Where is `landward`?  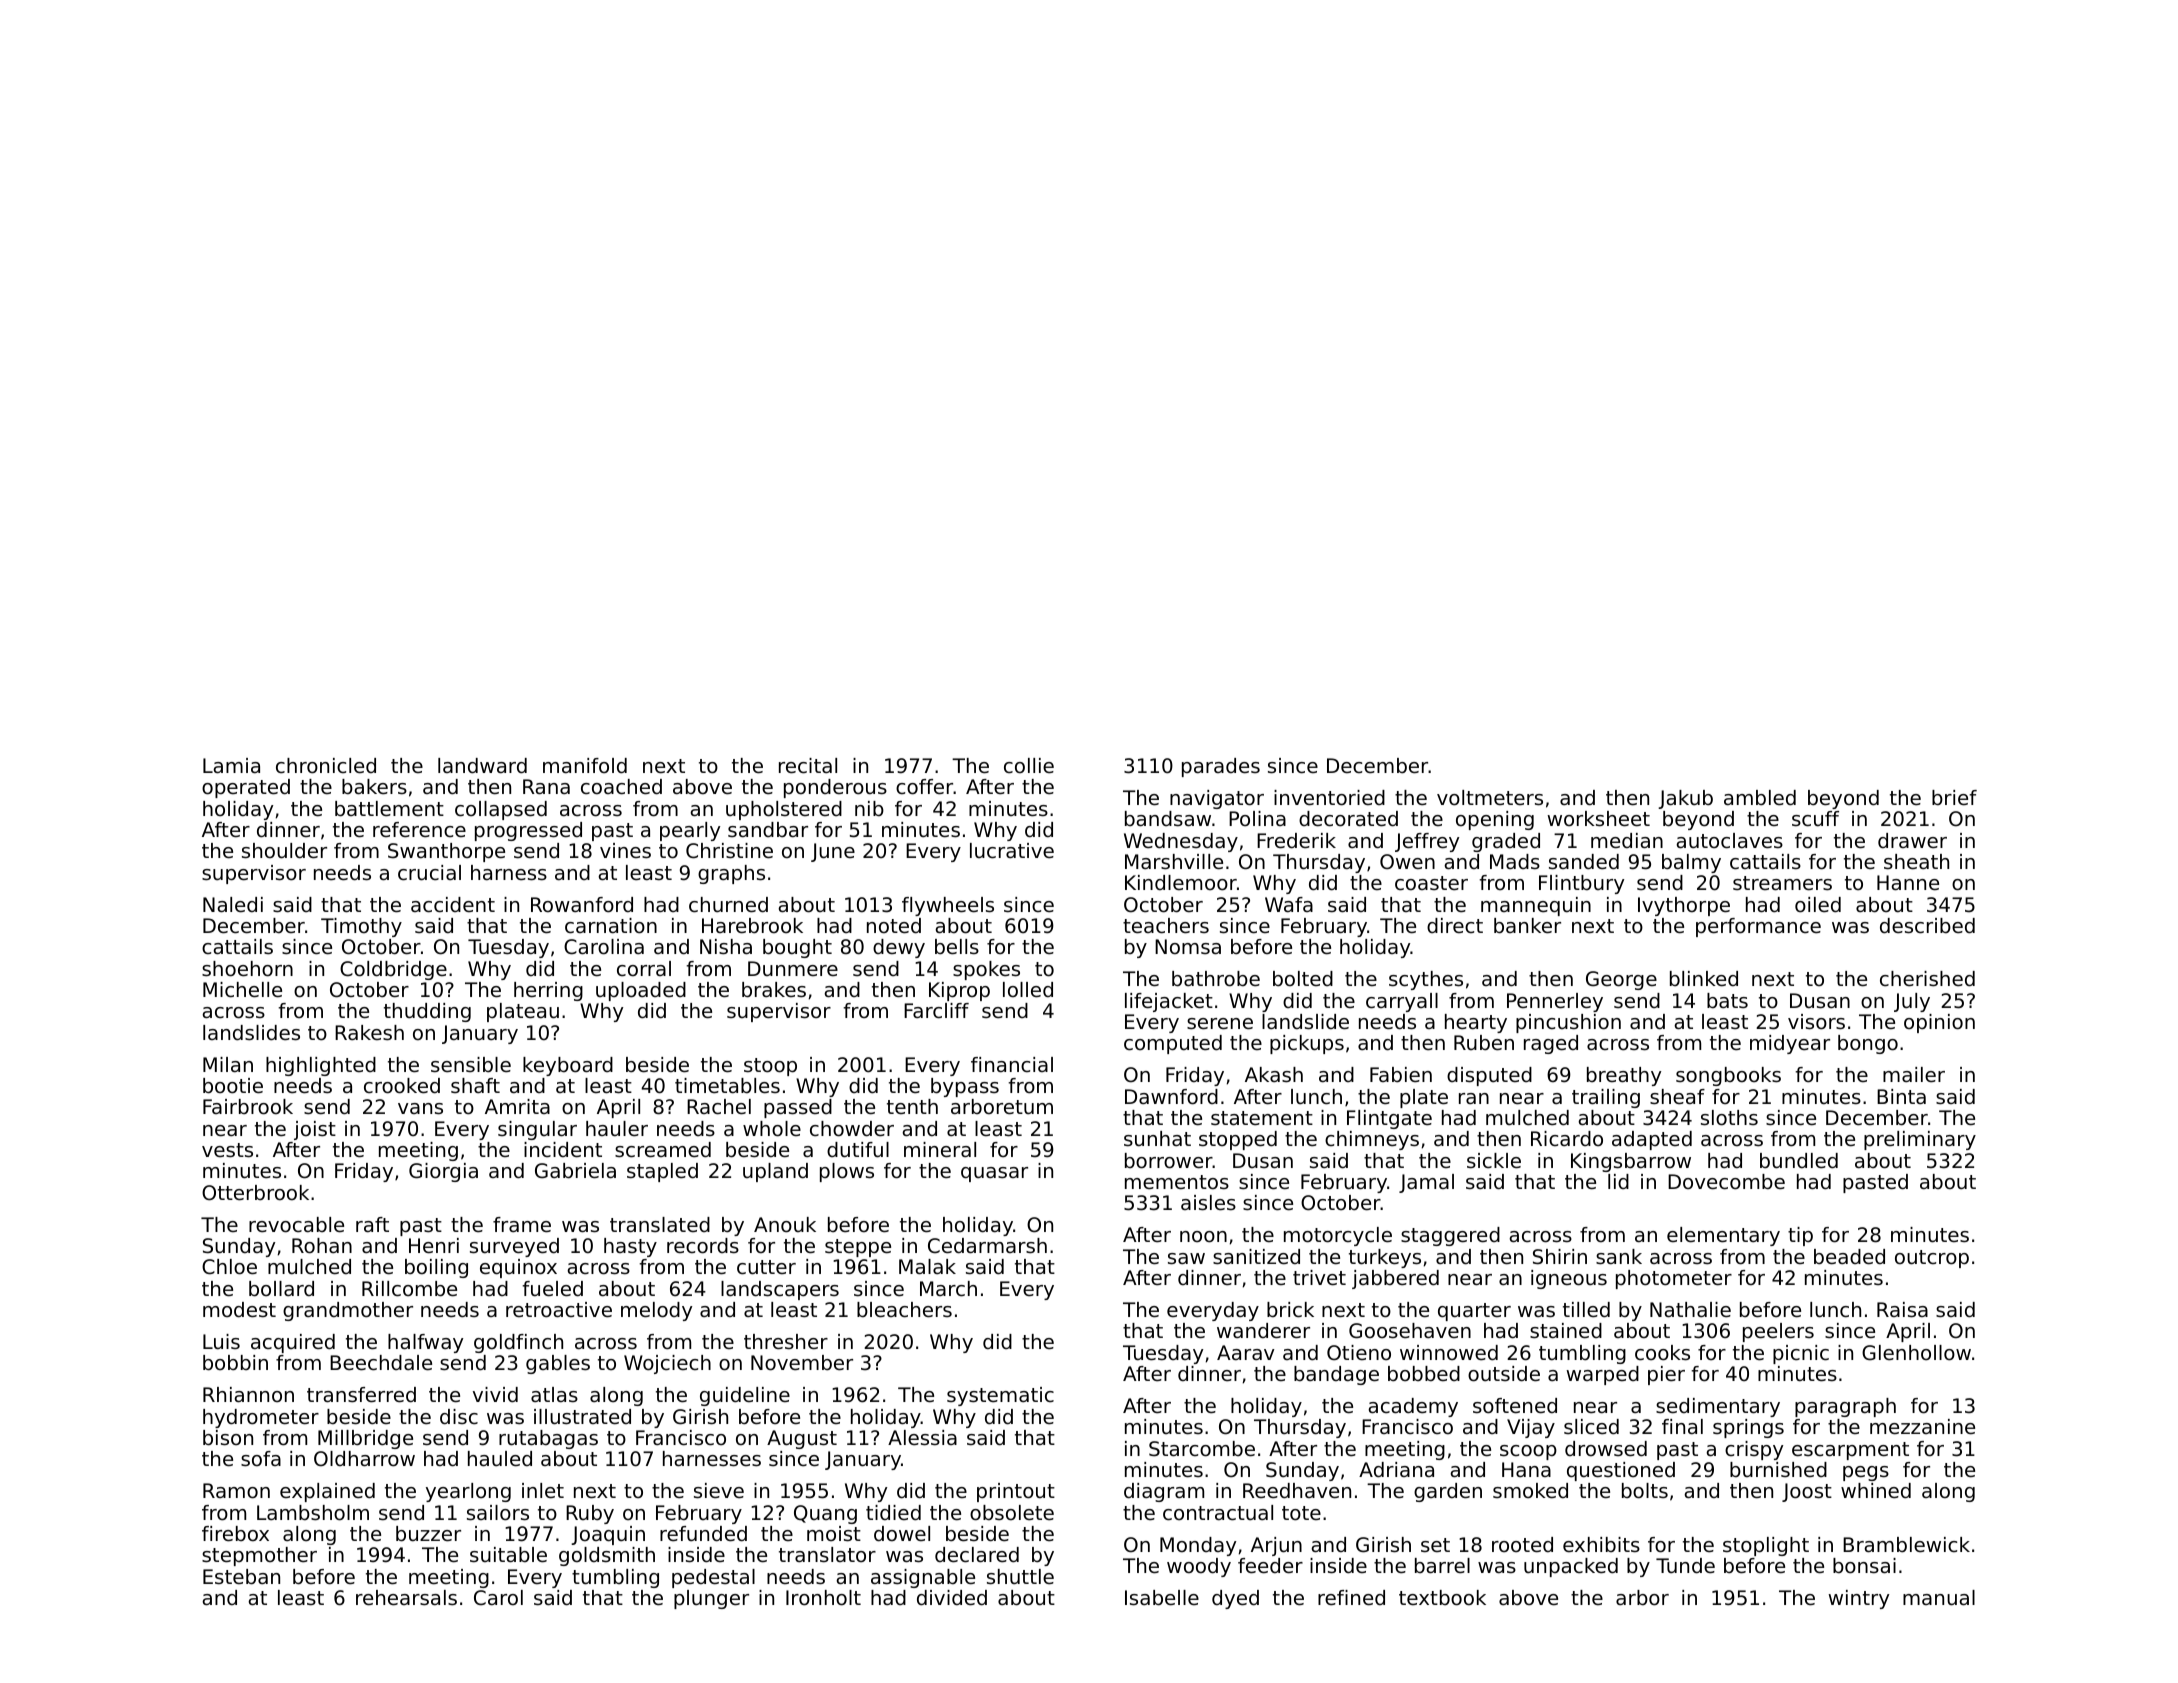 landward is located at coordinates (482, 766).
